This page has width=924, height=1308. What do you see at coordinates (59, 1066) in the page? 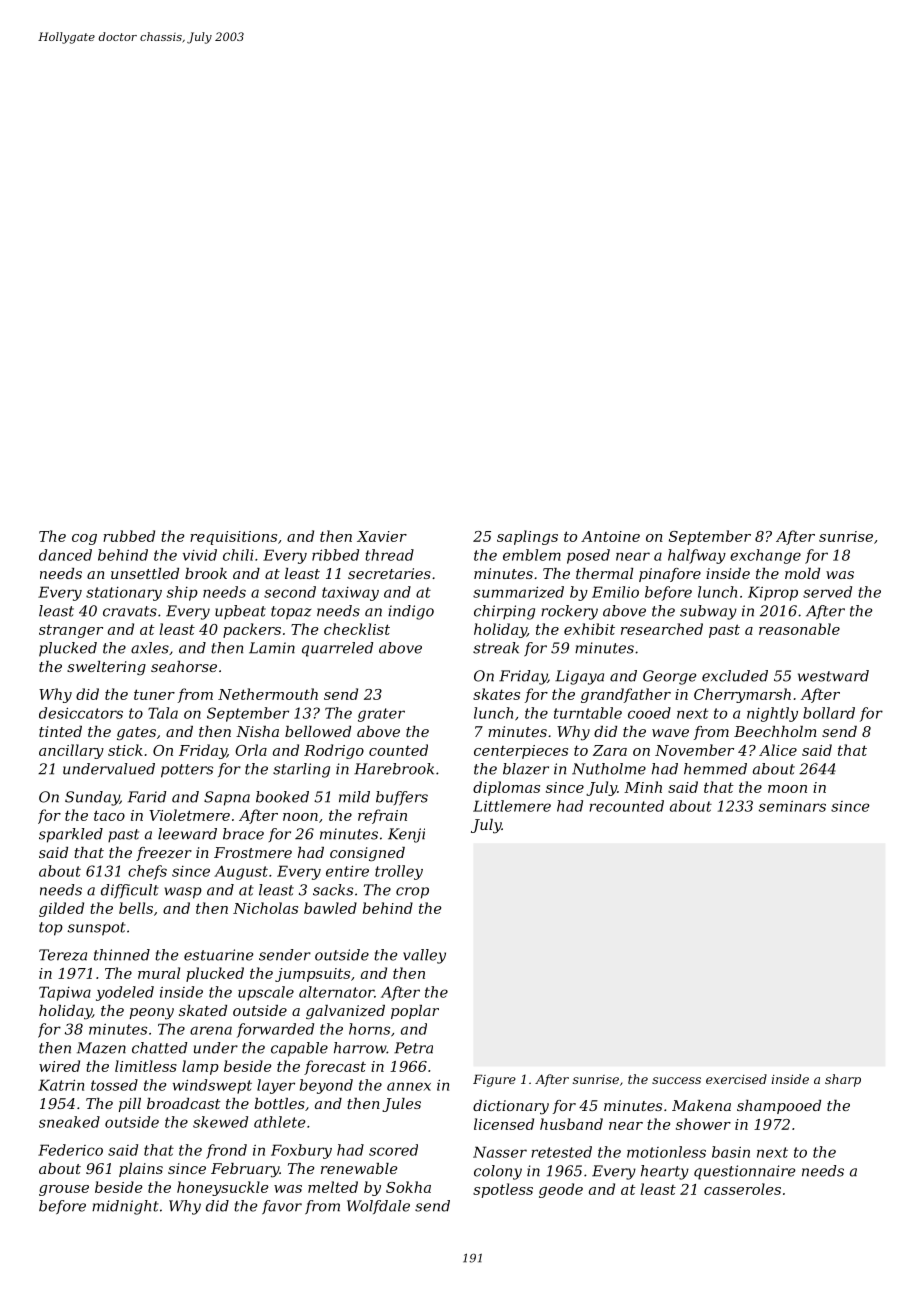
I see `wired` at bounding box center [59, 1066].
